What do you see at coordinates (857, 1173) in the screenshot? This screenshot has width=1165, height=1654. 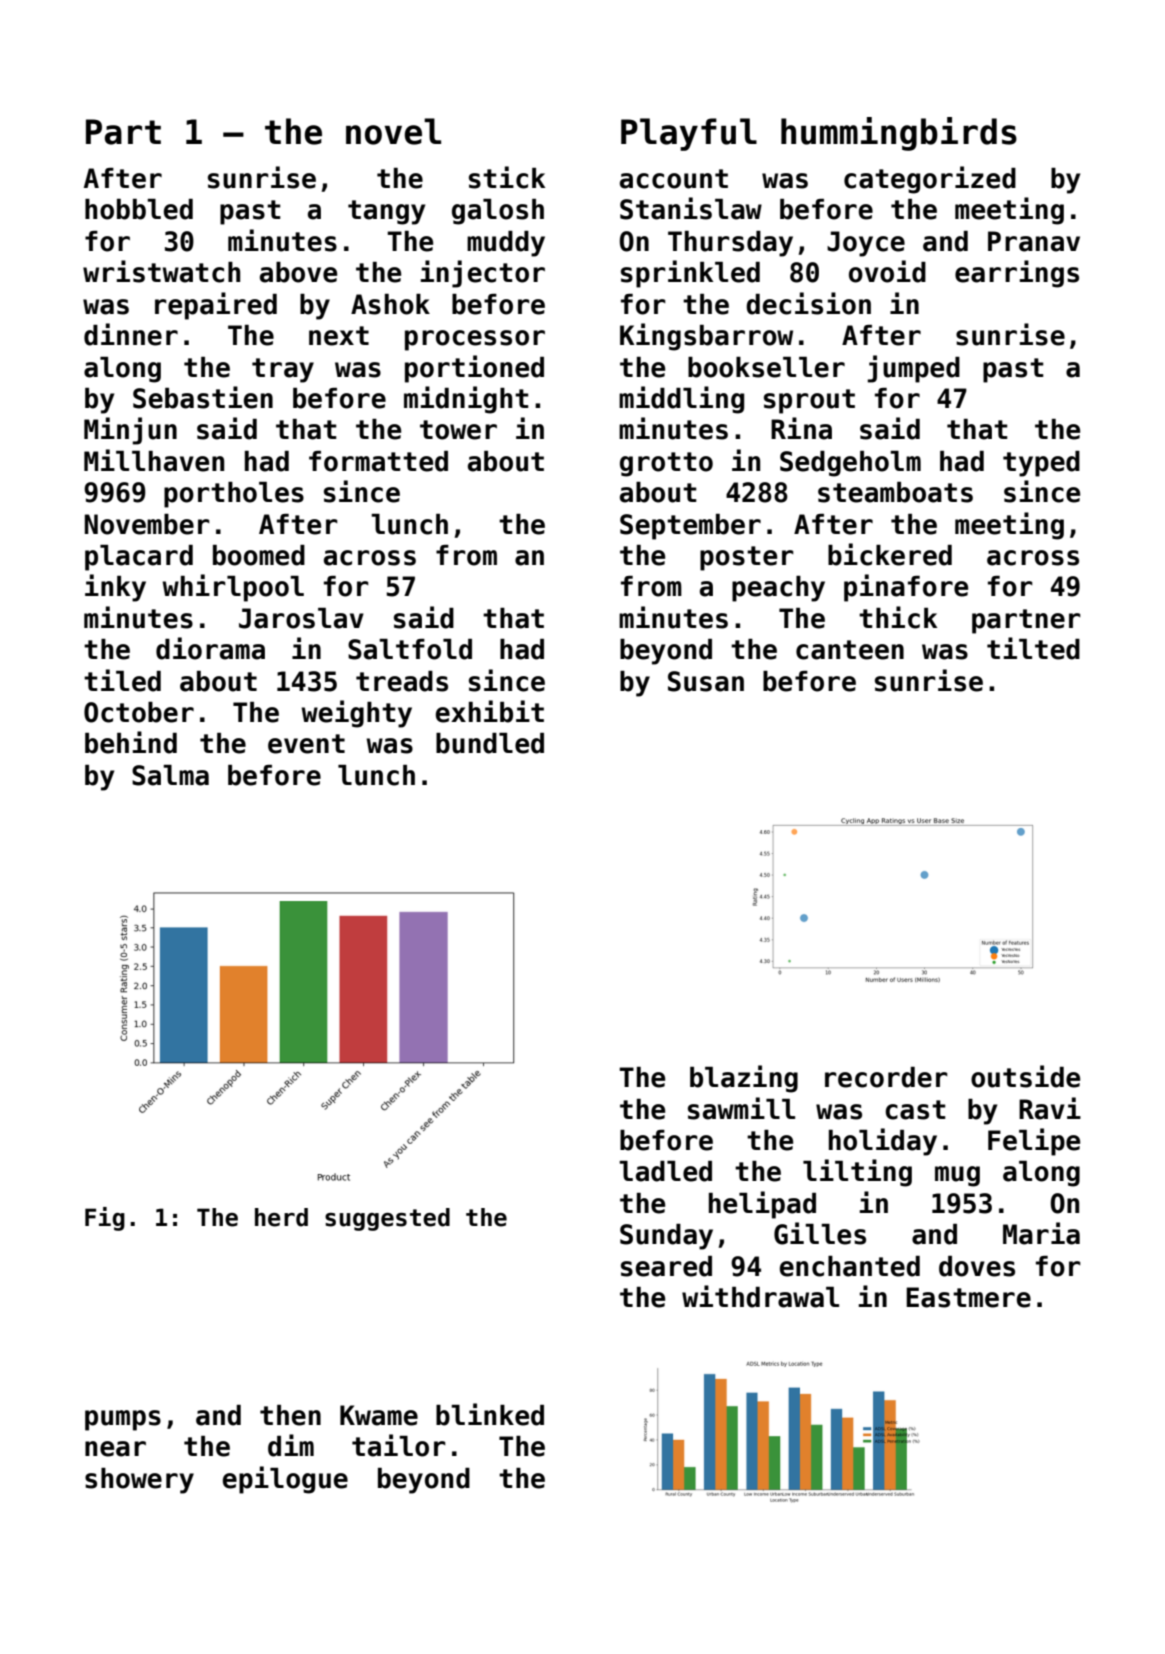 I see `lilting` at bounding box center [857, 1173].
